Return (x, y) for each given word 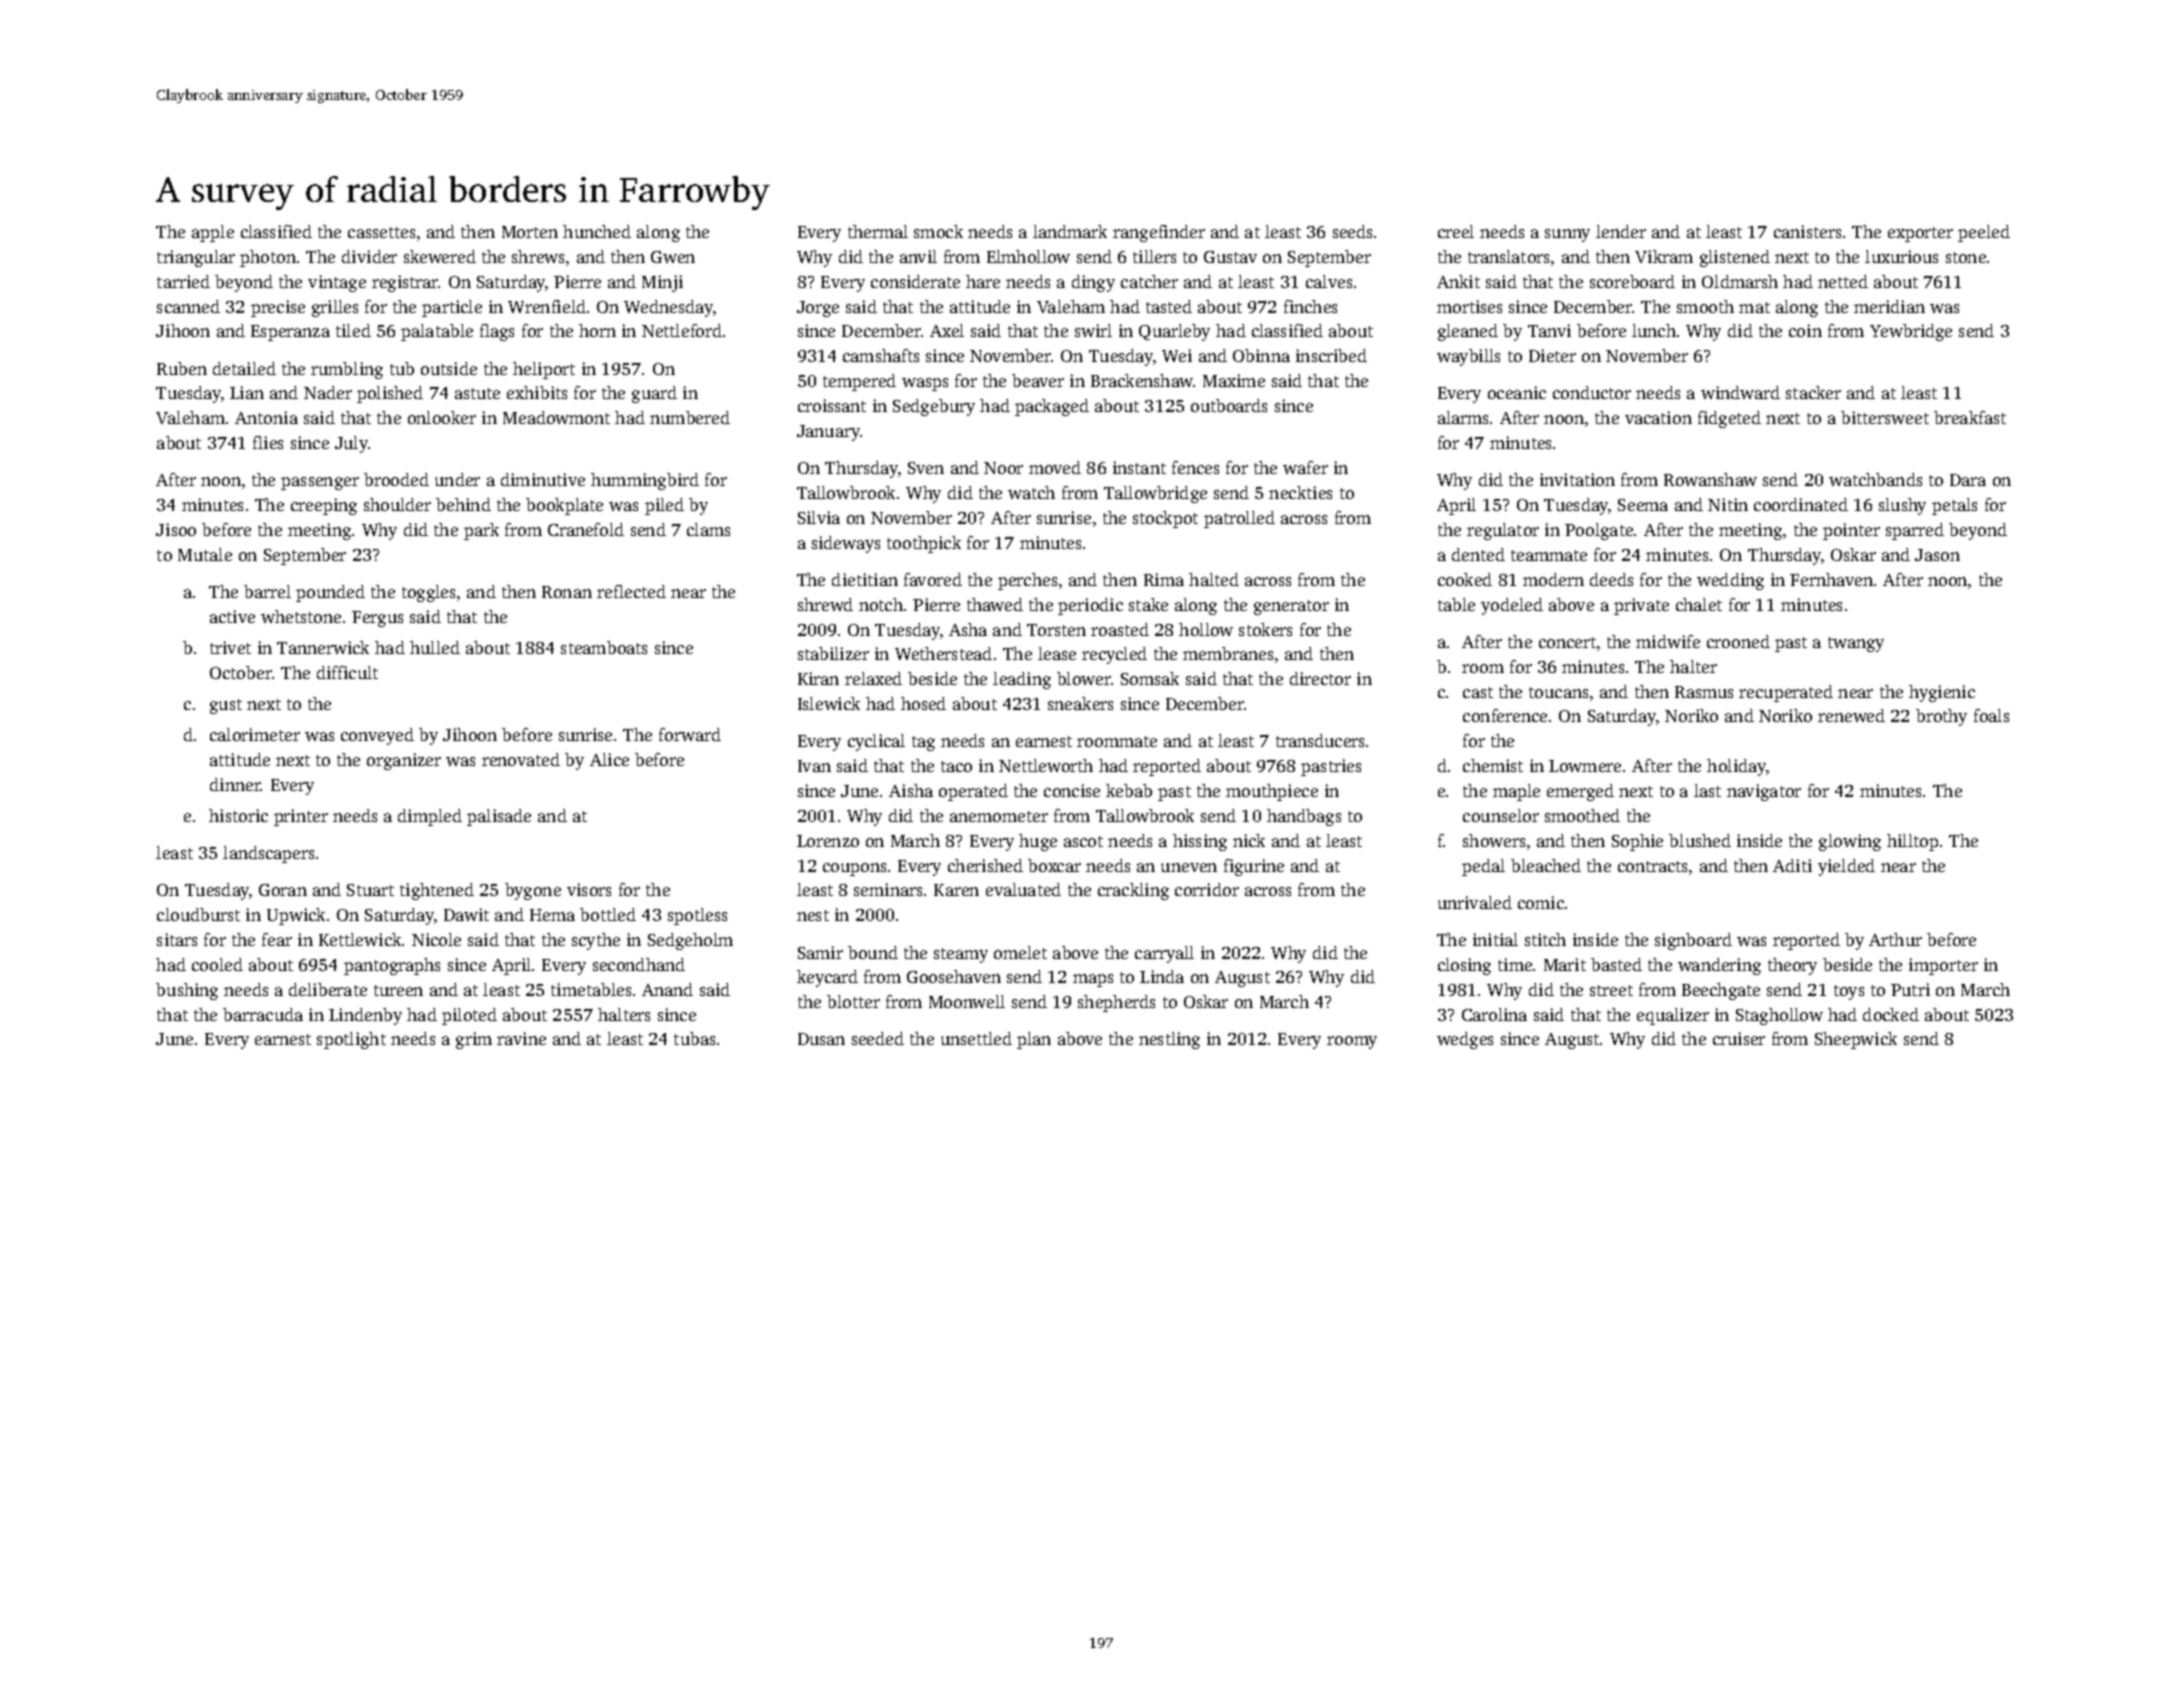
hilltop (1912, 842)
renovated (521, 759)
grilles (335, 308)
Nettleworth (1046, 765)
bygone (533, 891)
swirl (1093, 330)
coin (1805, 330)
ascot (1083, 841)
